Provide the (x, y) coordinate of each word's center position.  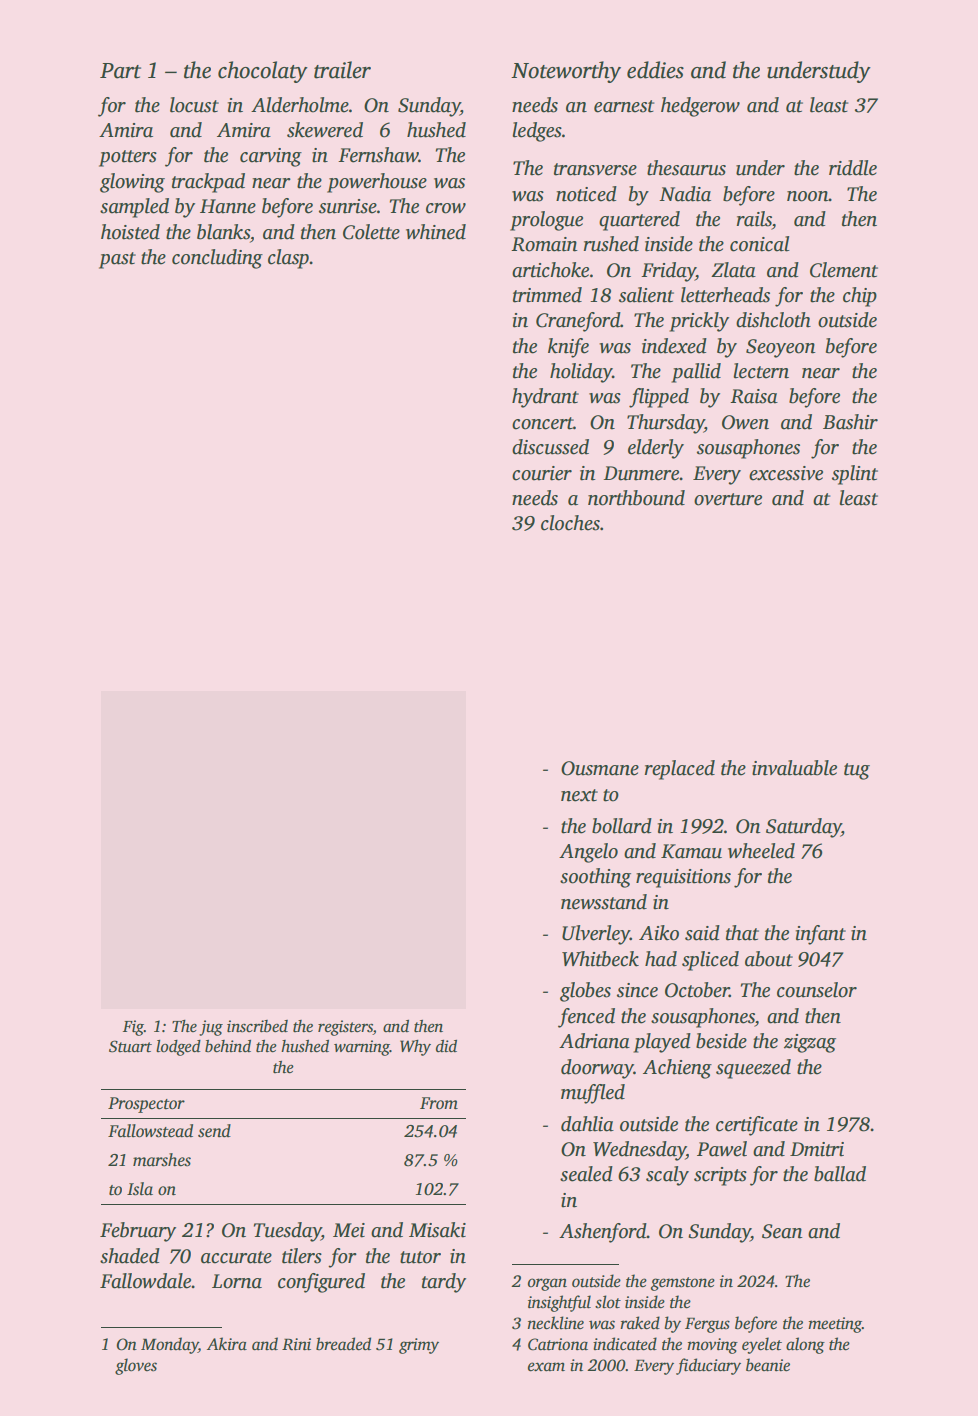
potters (128, 158)
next (579, 795)
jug (211, 1028)
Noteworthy (566, 72)
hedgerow (700, 107)
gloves (136, 1366)
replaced (680, 770)
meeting (835, 1325)
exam (546, 1367)
